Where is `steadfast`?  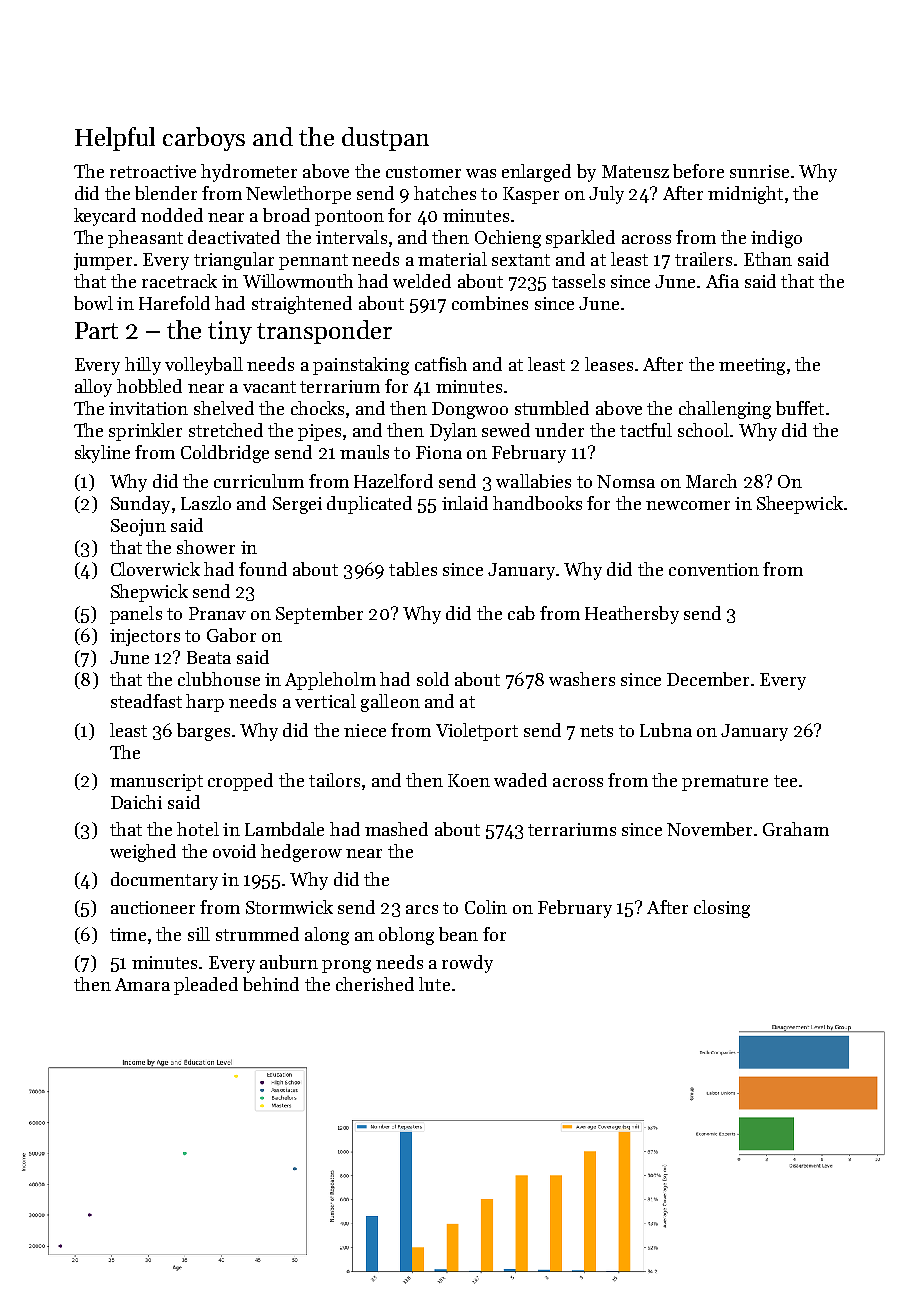
steadfast is located at coordinates (146, 701).
